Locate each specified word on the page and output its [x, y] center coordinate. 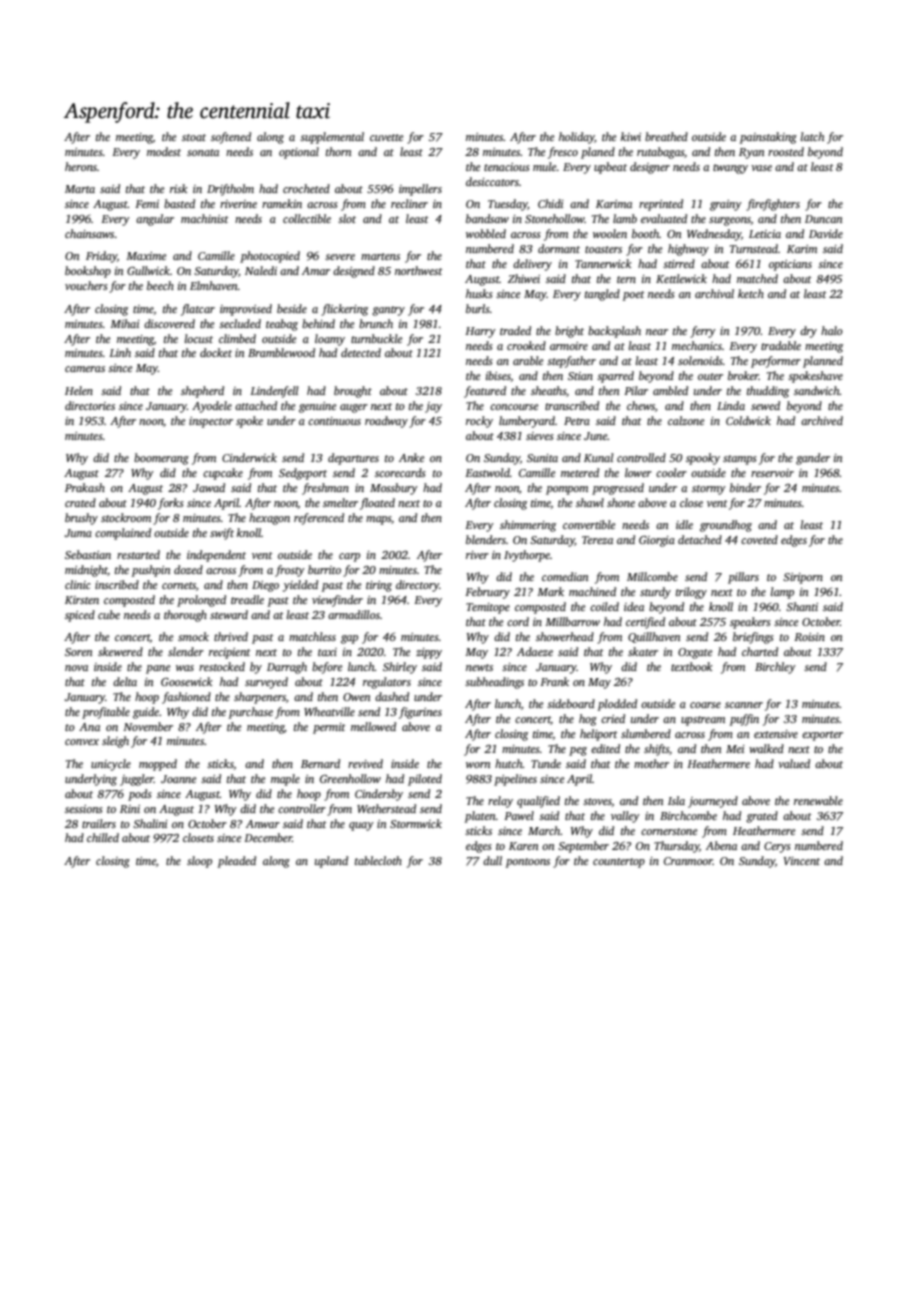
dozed [188, 569]
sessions [84, 809]
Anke [412, 457]
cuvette [387, 137]
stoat [194, 137]
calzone [686, 420]
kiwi [631, 136]
